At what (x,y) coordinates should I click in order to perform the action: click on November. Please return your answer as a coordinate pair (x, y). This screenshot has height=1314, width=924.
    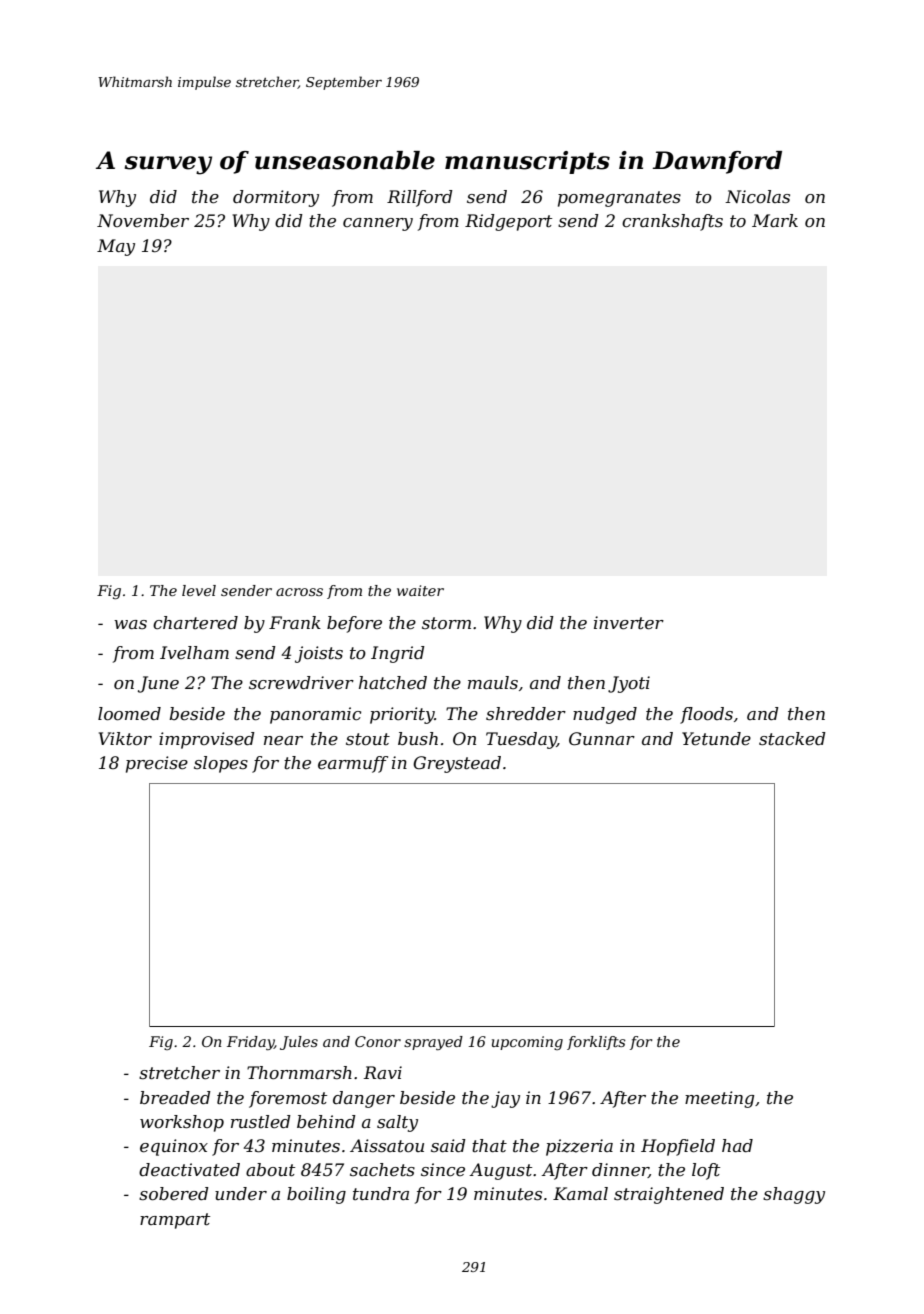
    Looking at the image, I should click on (143, 221).
